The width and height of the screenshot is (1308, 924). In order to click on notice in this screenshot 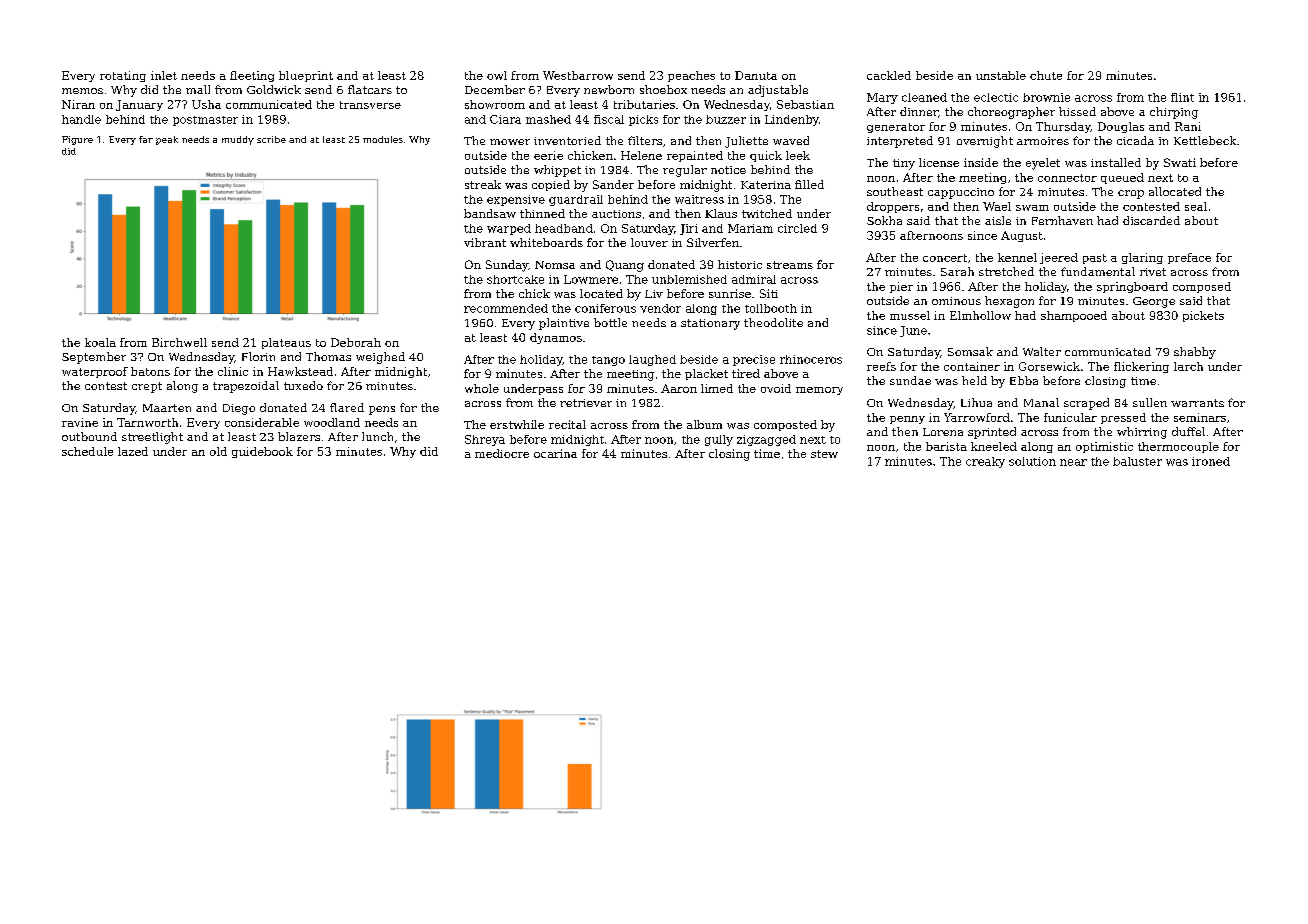, I will do `click(728, 170)`.
